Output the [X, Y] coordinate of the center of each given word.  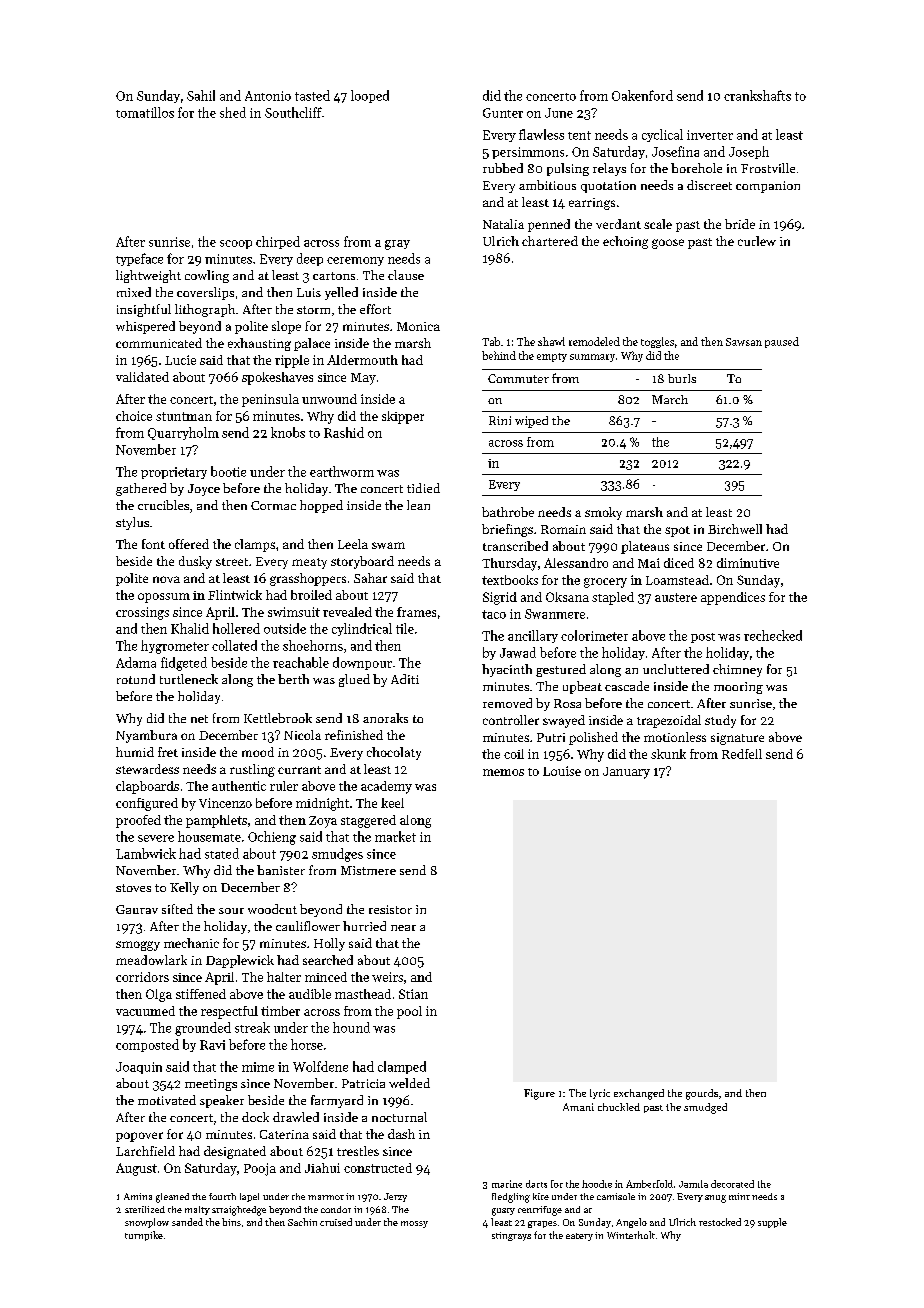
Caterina [284, 1134]
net [199, 719]
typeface [139, 259]
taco [494, 614]
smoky [603, 513]
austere [676, 597]
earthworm [342, 471]
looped [370, 96]
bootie [228, 471]
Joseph [749, 152]
